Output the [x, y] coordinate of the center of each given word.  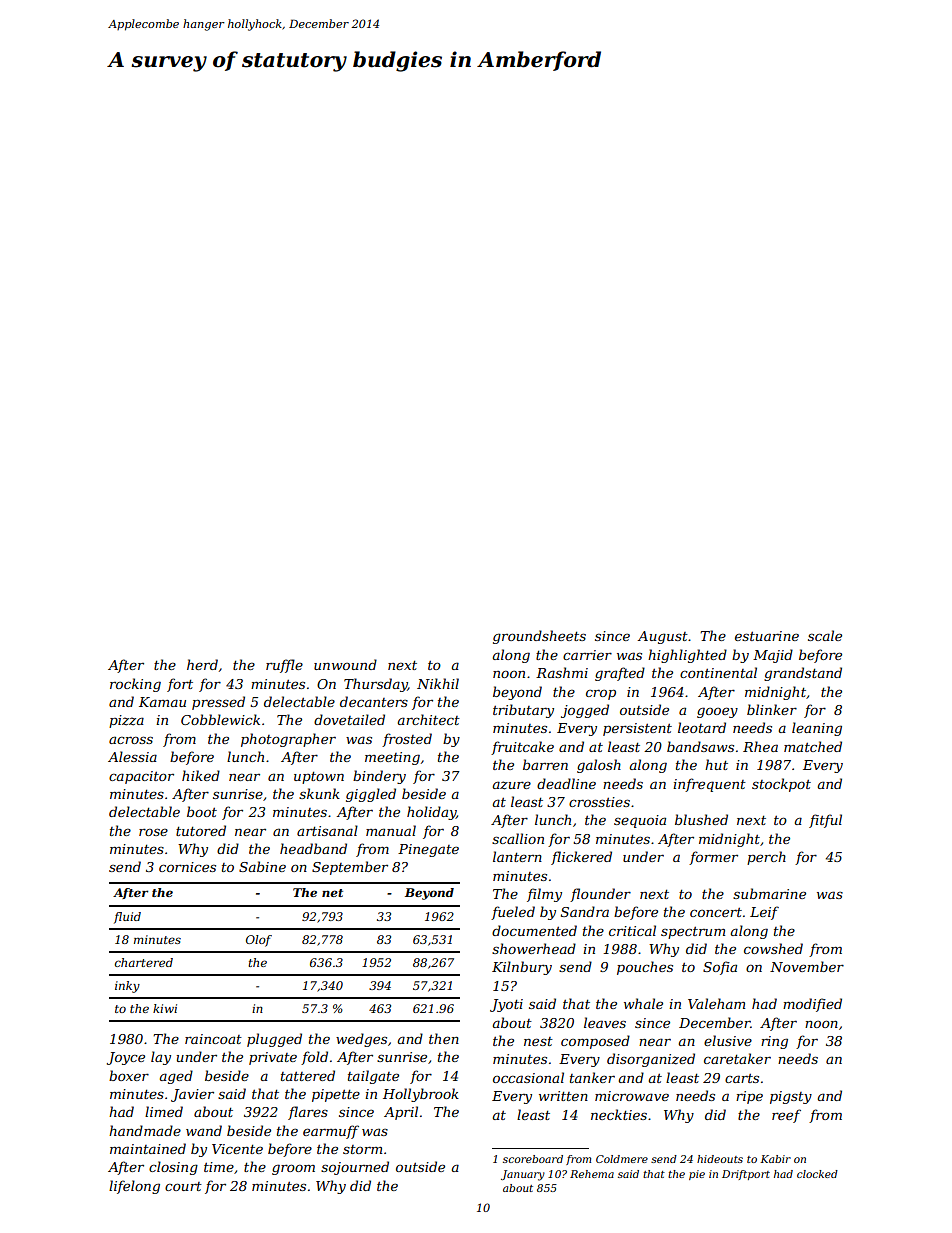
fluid [127, 918]
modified [812, 1005]
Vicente [237, 1149]
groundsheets [539, 637]
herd [202, 664]
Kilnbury [522, 968]
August [662, 637]
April [401, 1113]
